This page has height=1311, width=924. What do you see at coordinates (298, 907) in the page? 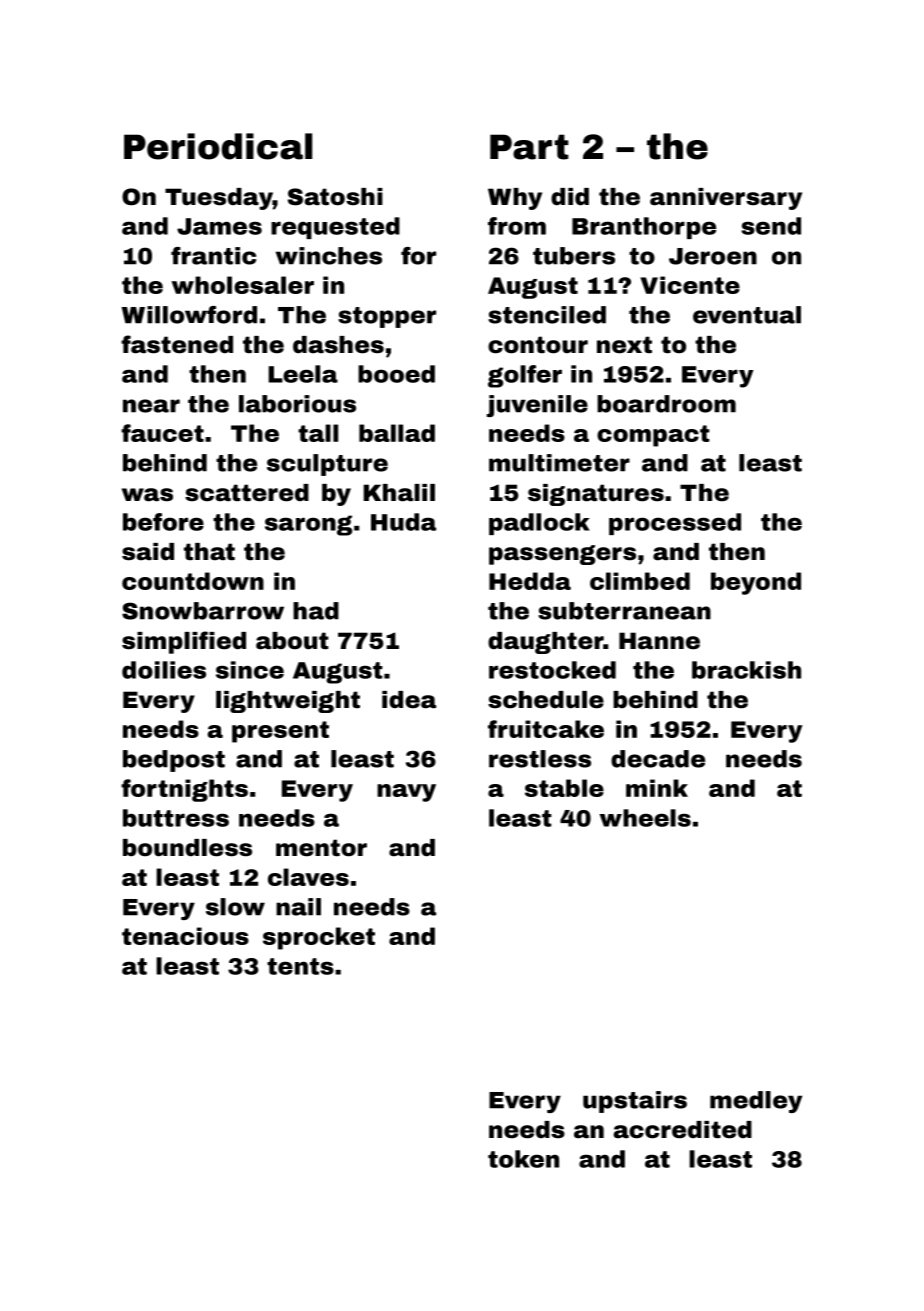
I see `nail` at bounding box center [298, 907].
